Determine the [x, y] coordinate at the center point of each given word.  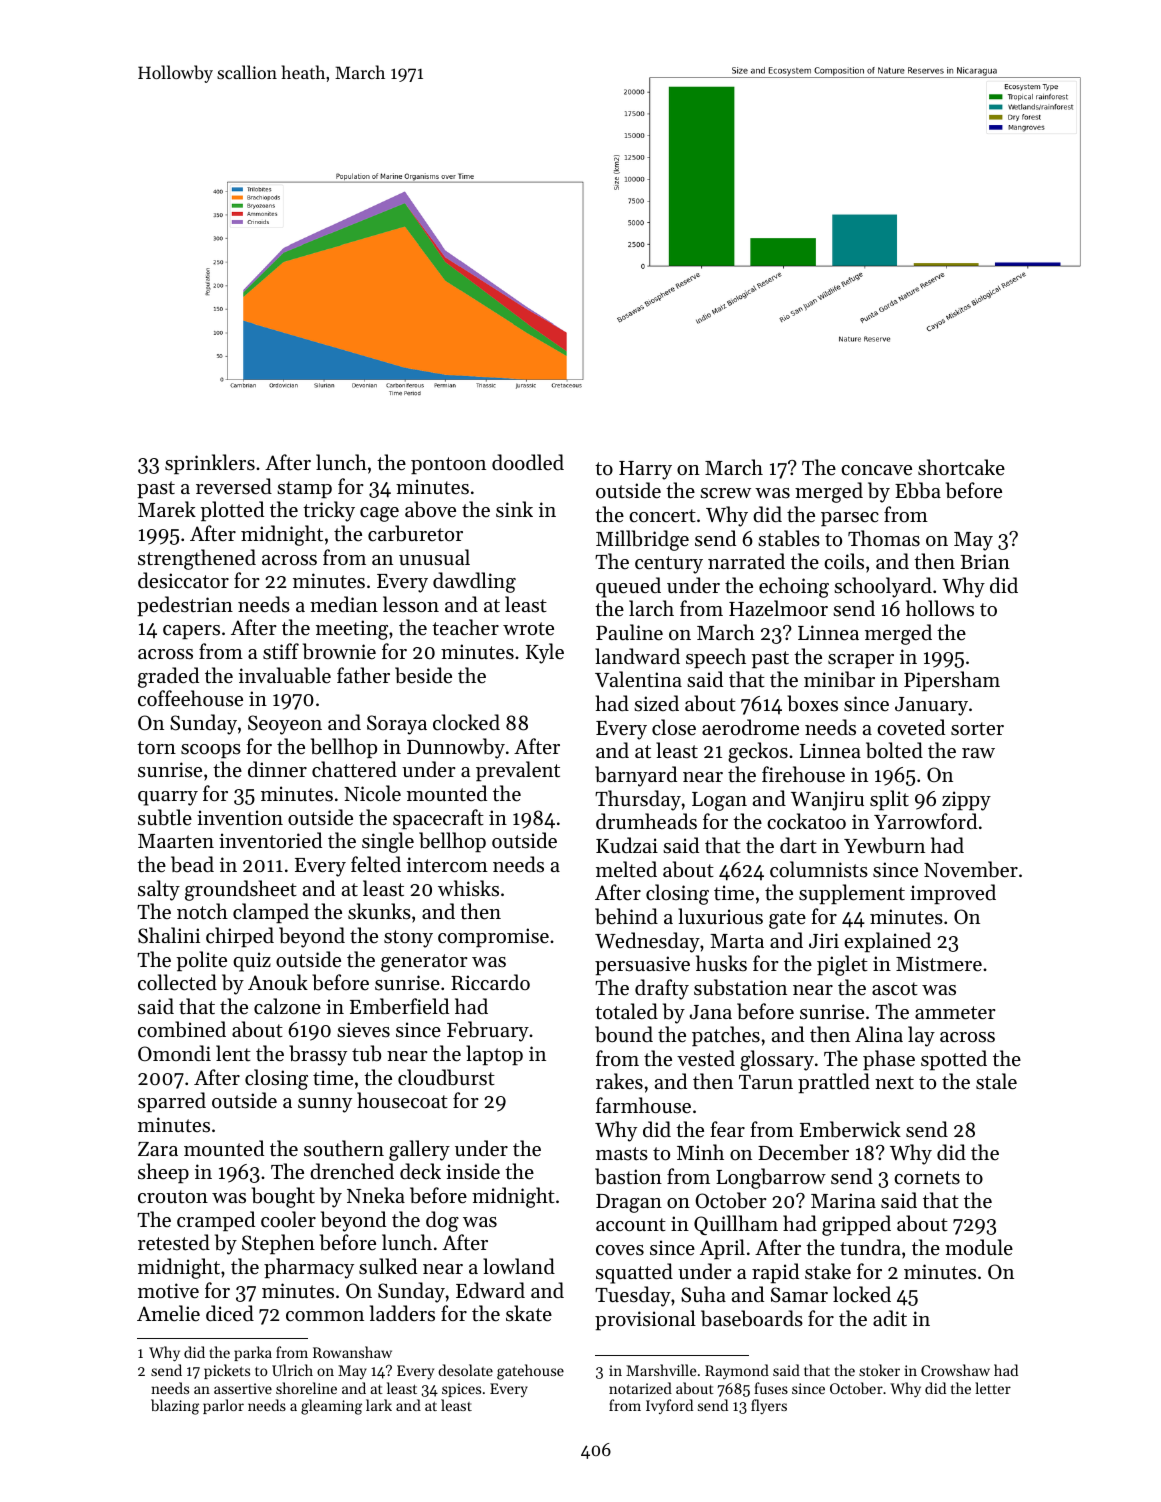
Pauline [629, 632]
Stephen [278, 1244]
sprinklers [210, 464]
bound [624, 1034]
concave [876, 470]
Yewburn [884, 845]
